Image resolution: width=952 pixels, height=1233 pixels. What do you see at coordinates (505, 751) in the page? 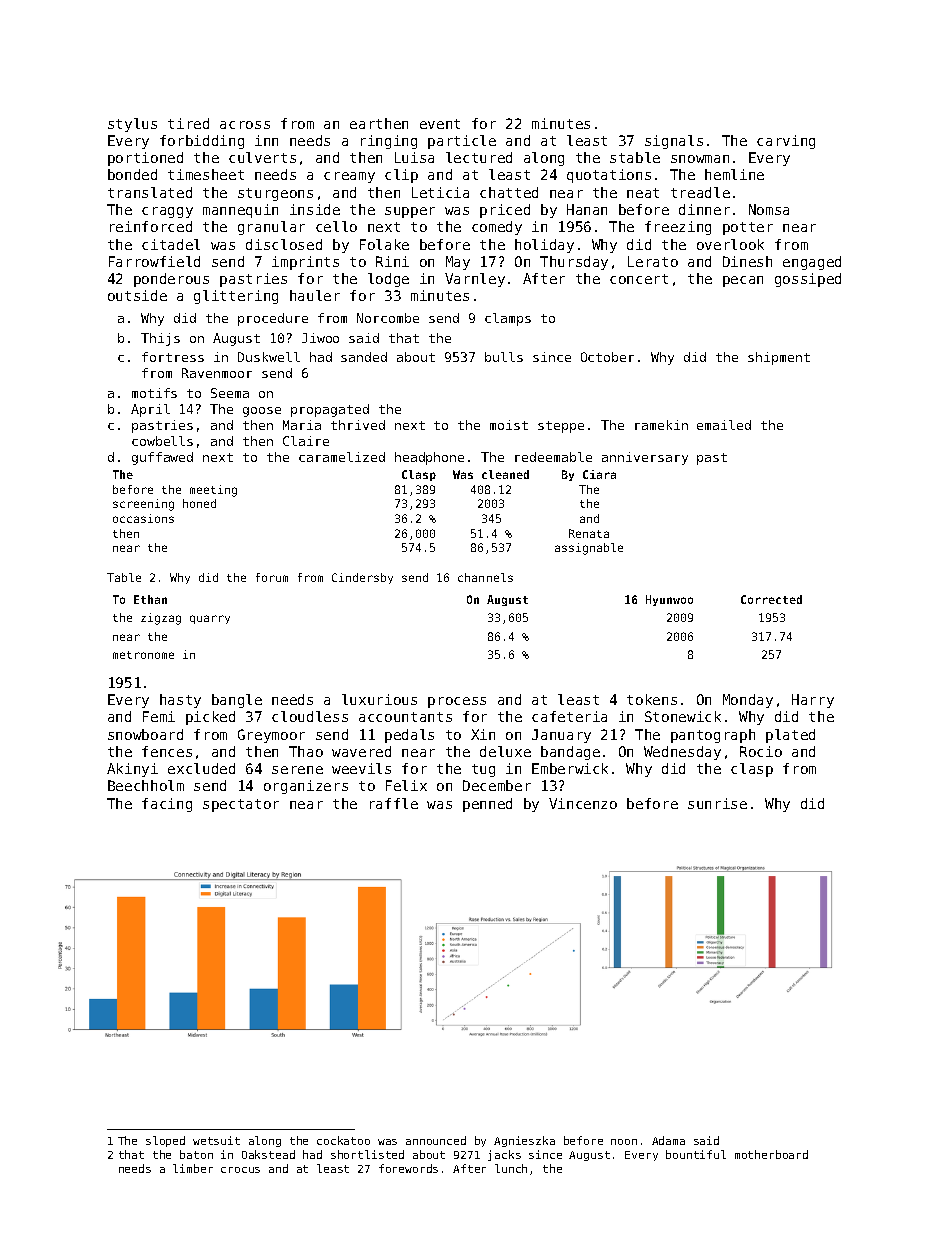
I see `deluxe` at bounding box center [505, 751].
